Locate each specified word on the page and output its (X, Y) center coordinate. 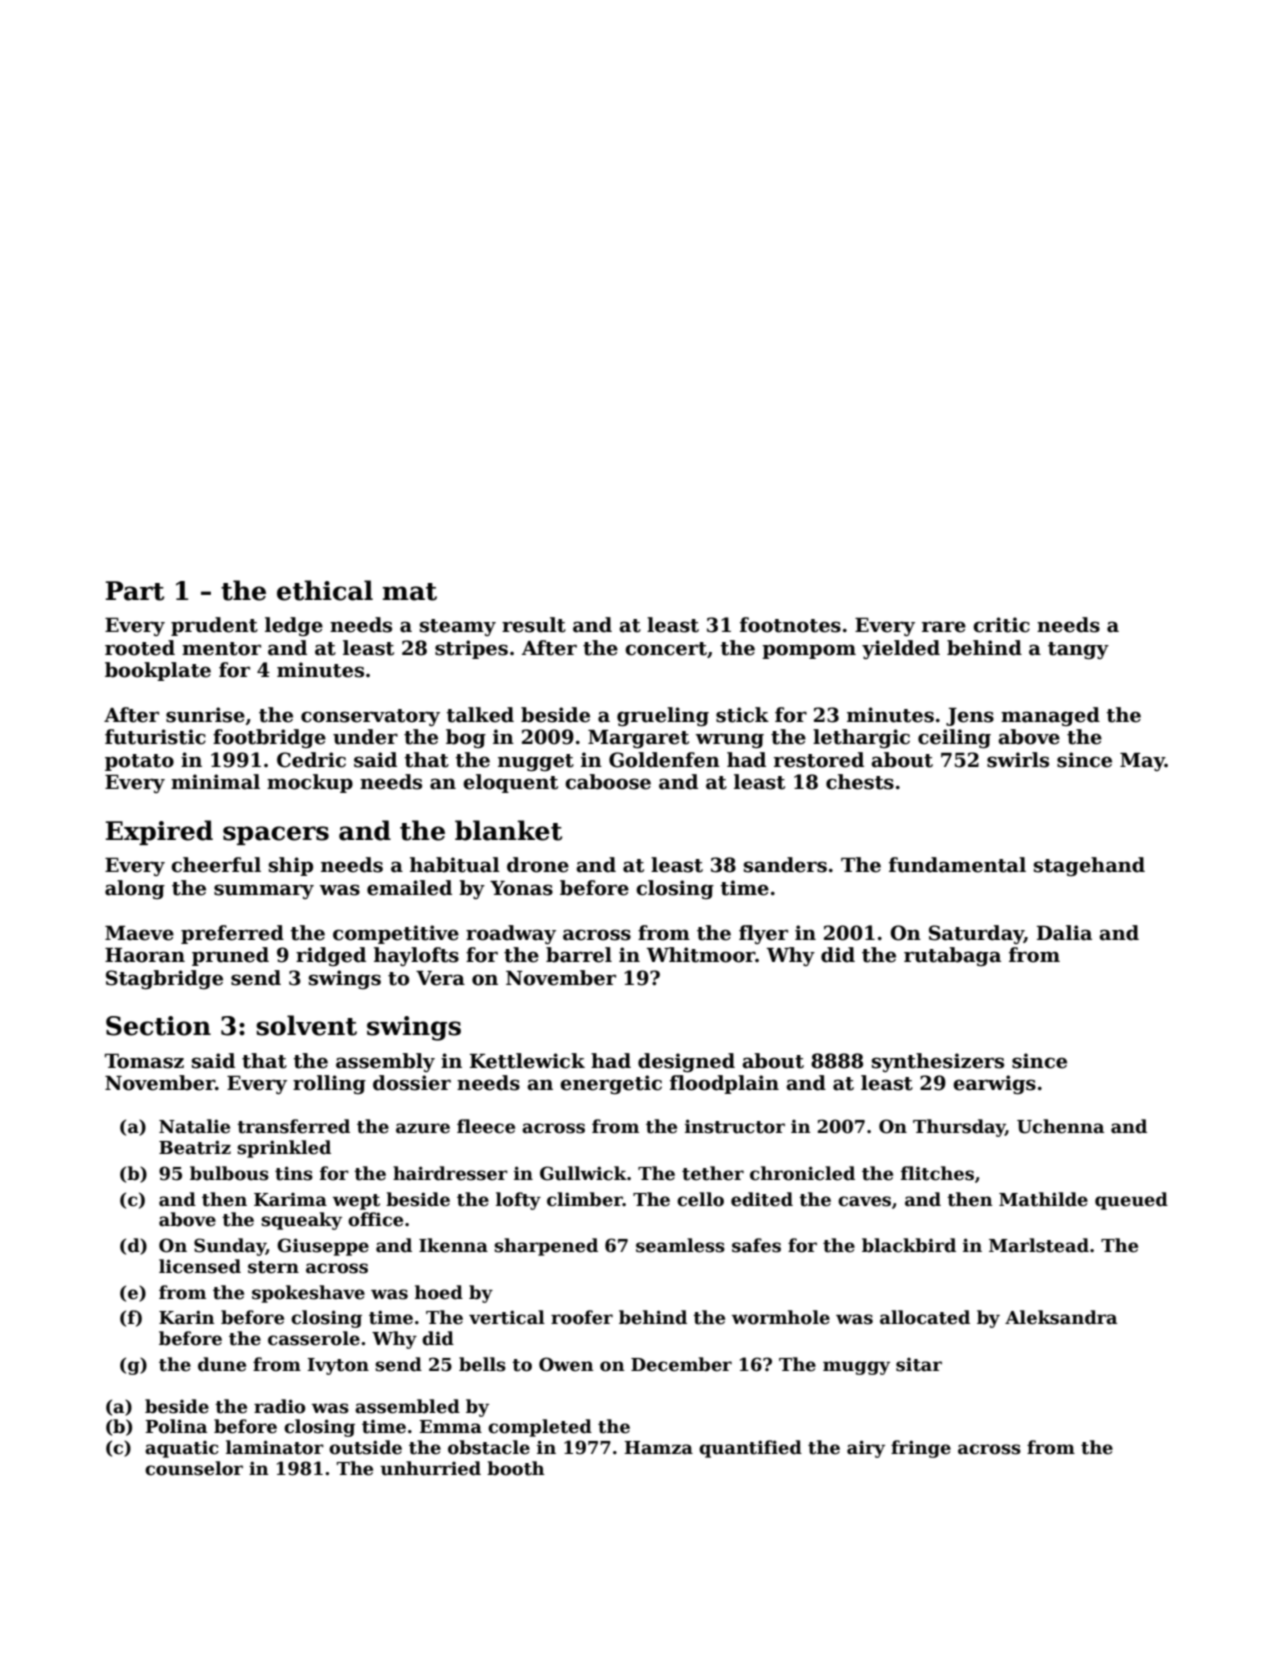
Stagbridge (164, 979)
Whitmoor (700, 955)
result (534, 625)
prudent (214, 626)
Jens (970, 717)
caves (864, 1201)
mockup (310, 783)
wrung (729, 740)
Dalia (1064, 933)
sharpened (546, 1247)
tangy (1078, 650)
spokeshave (308, 1294)
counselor (194, 1468)
